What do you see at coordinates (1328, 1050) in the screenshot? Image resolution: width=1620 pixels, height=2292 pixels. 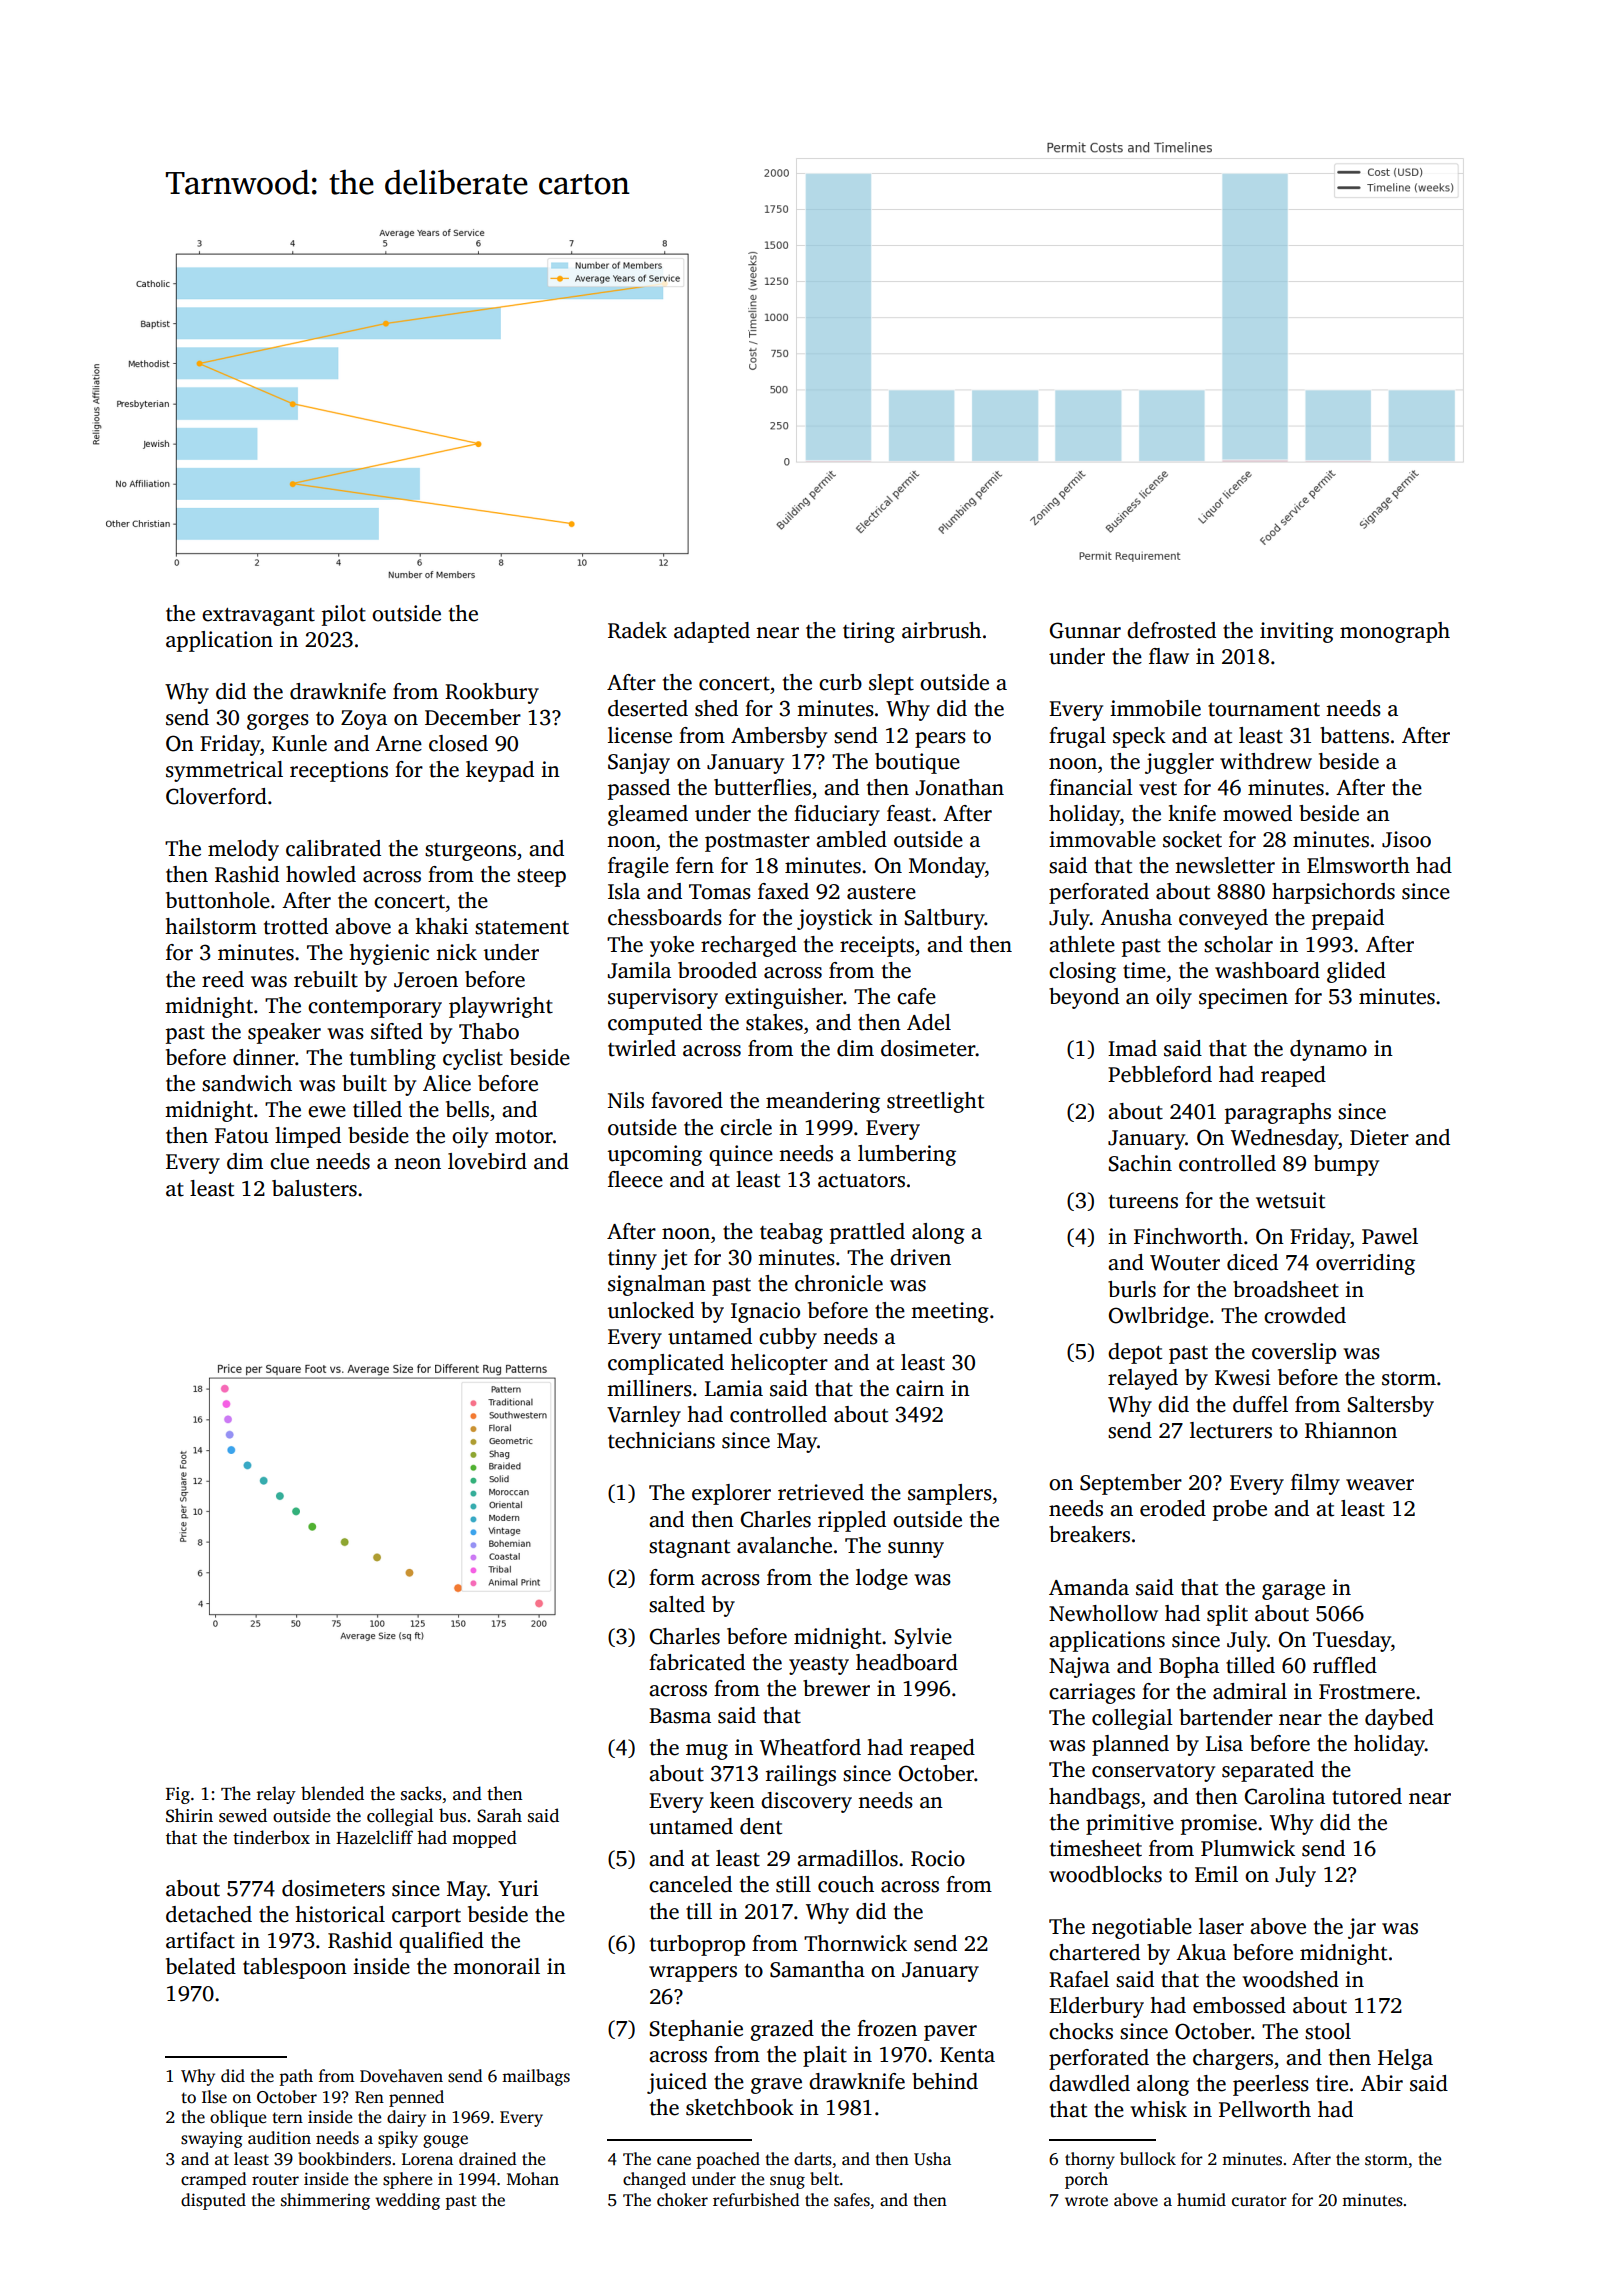 I see `dynamo` at bounding box center [1328, 1050].
